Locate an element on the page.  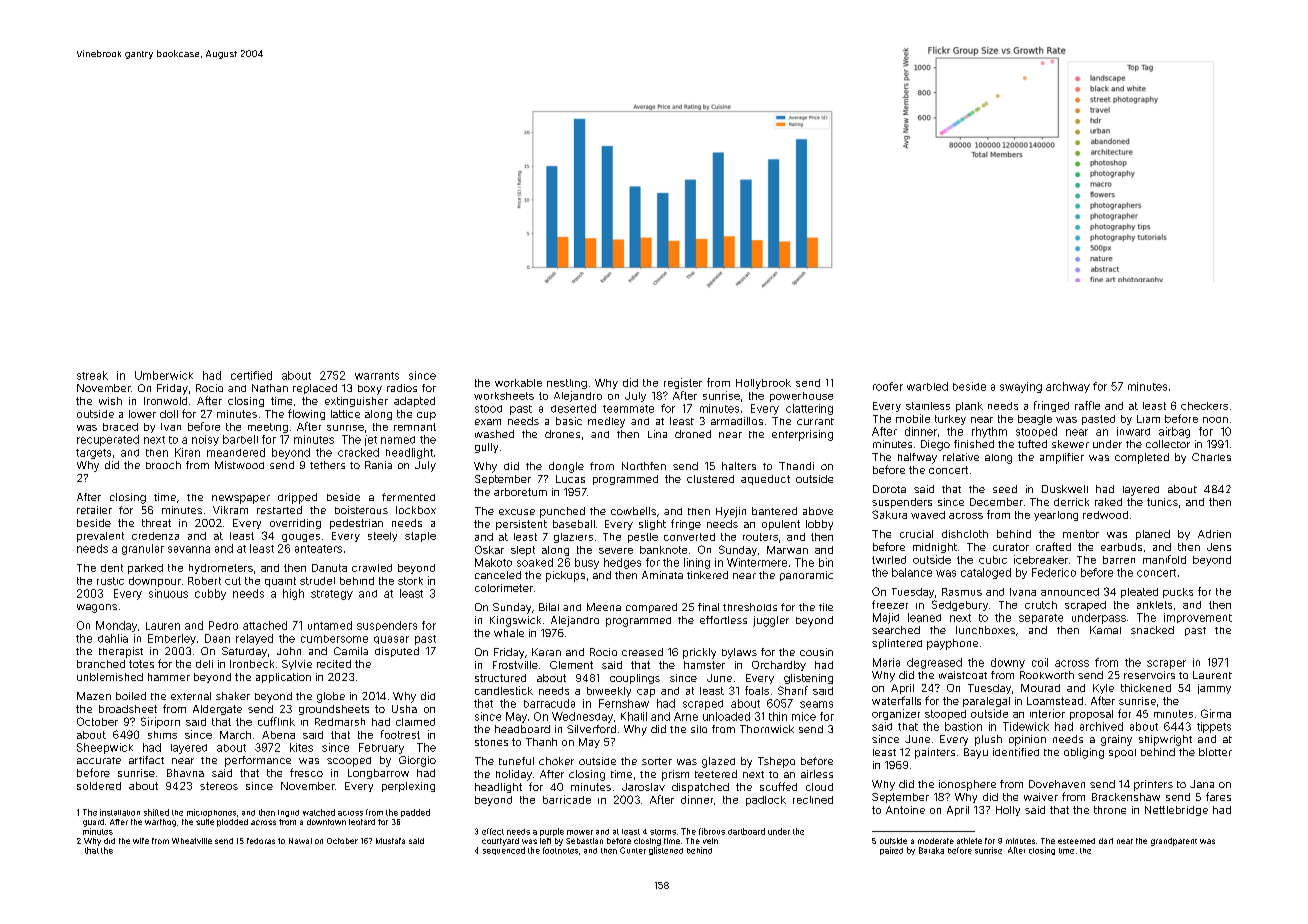
braced is located at coordinates (120, 427).
